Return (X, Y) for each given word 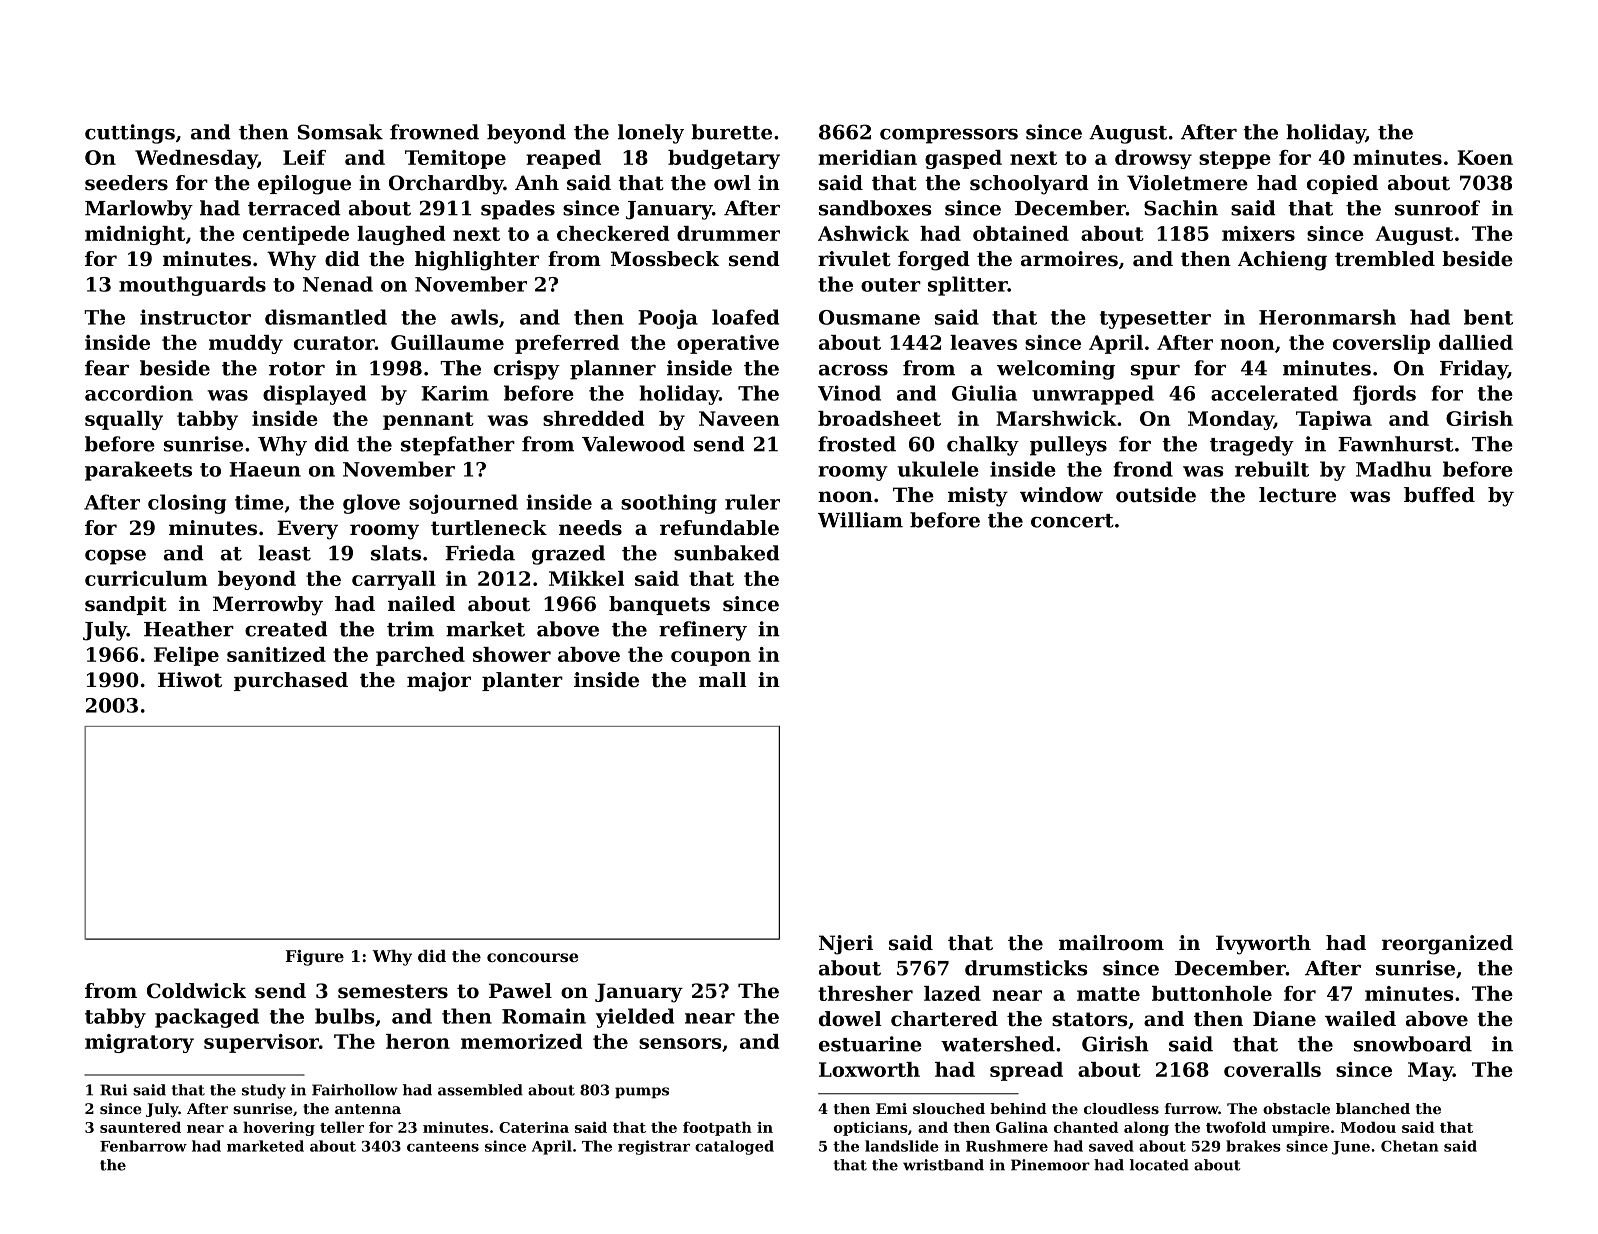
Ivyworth (1263, 945)
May (1430, 1071)
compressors (949, 136)
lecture (1297, 495)
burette (731, 132)
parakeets (138, 471)
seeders (126, 183)
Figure (315, 958)
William (860, 520)
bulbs (345, 1016)
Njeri (846, 945)
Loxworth (869, 1069)
